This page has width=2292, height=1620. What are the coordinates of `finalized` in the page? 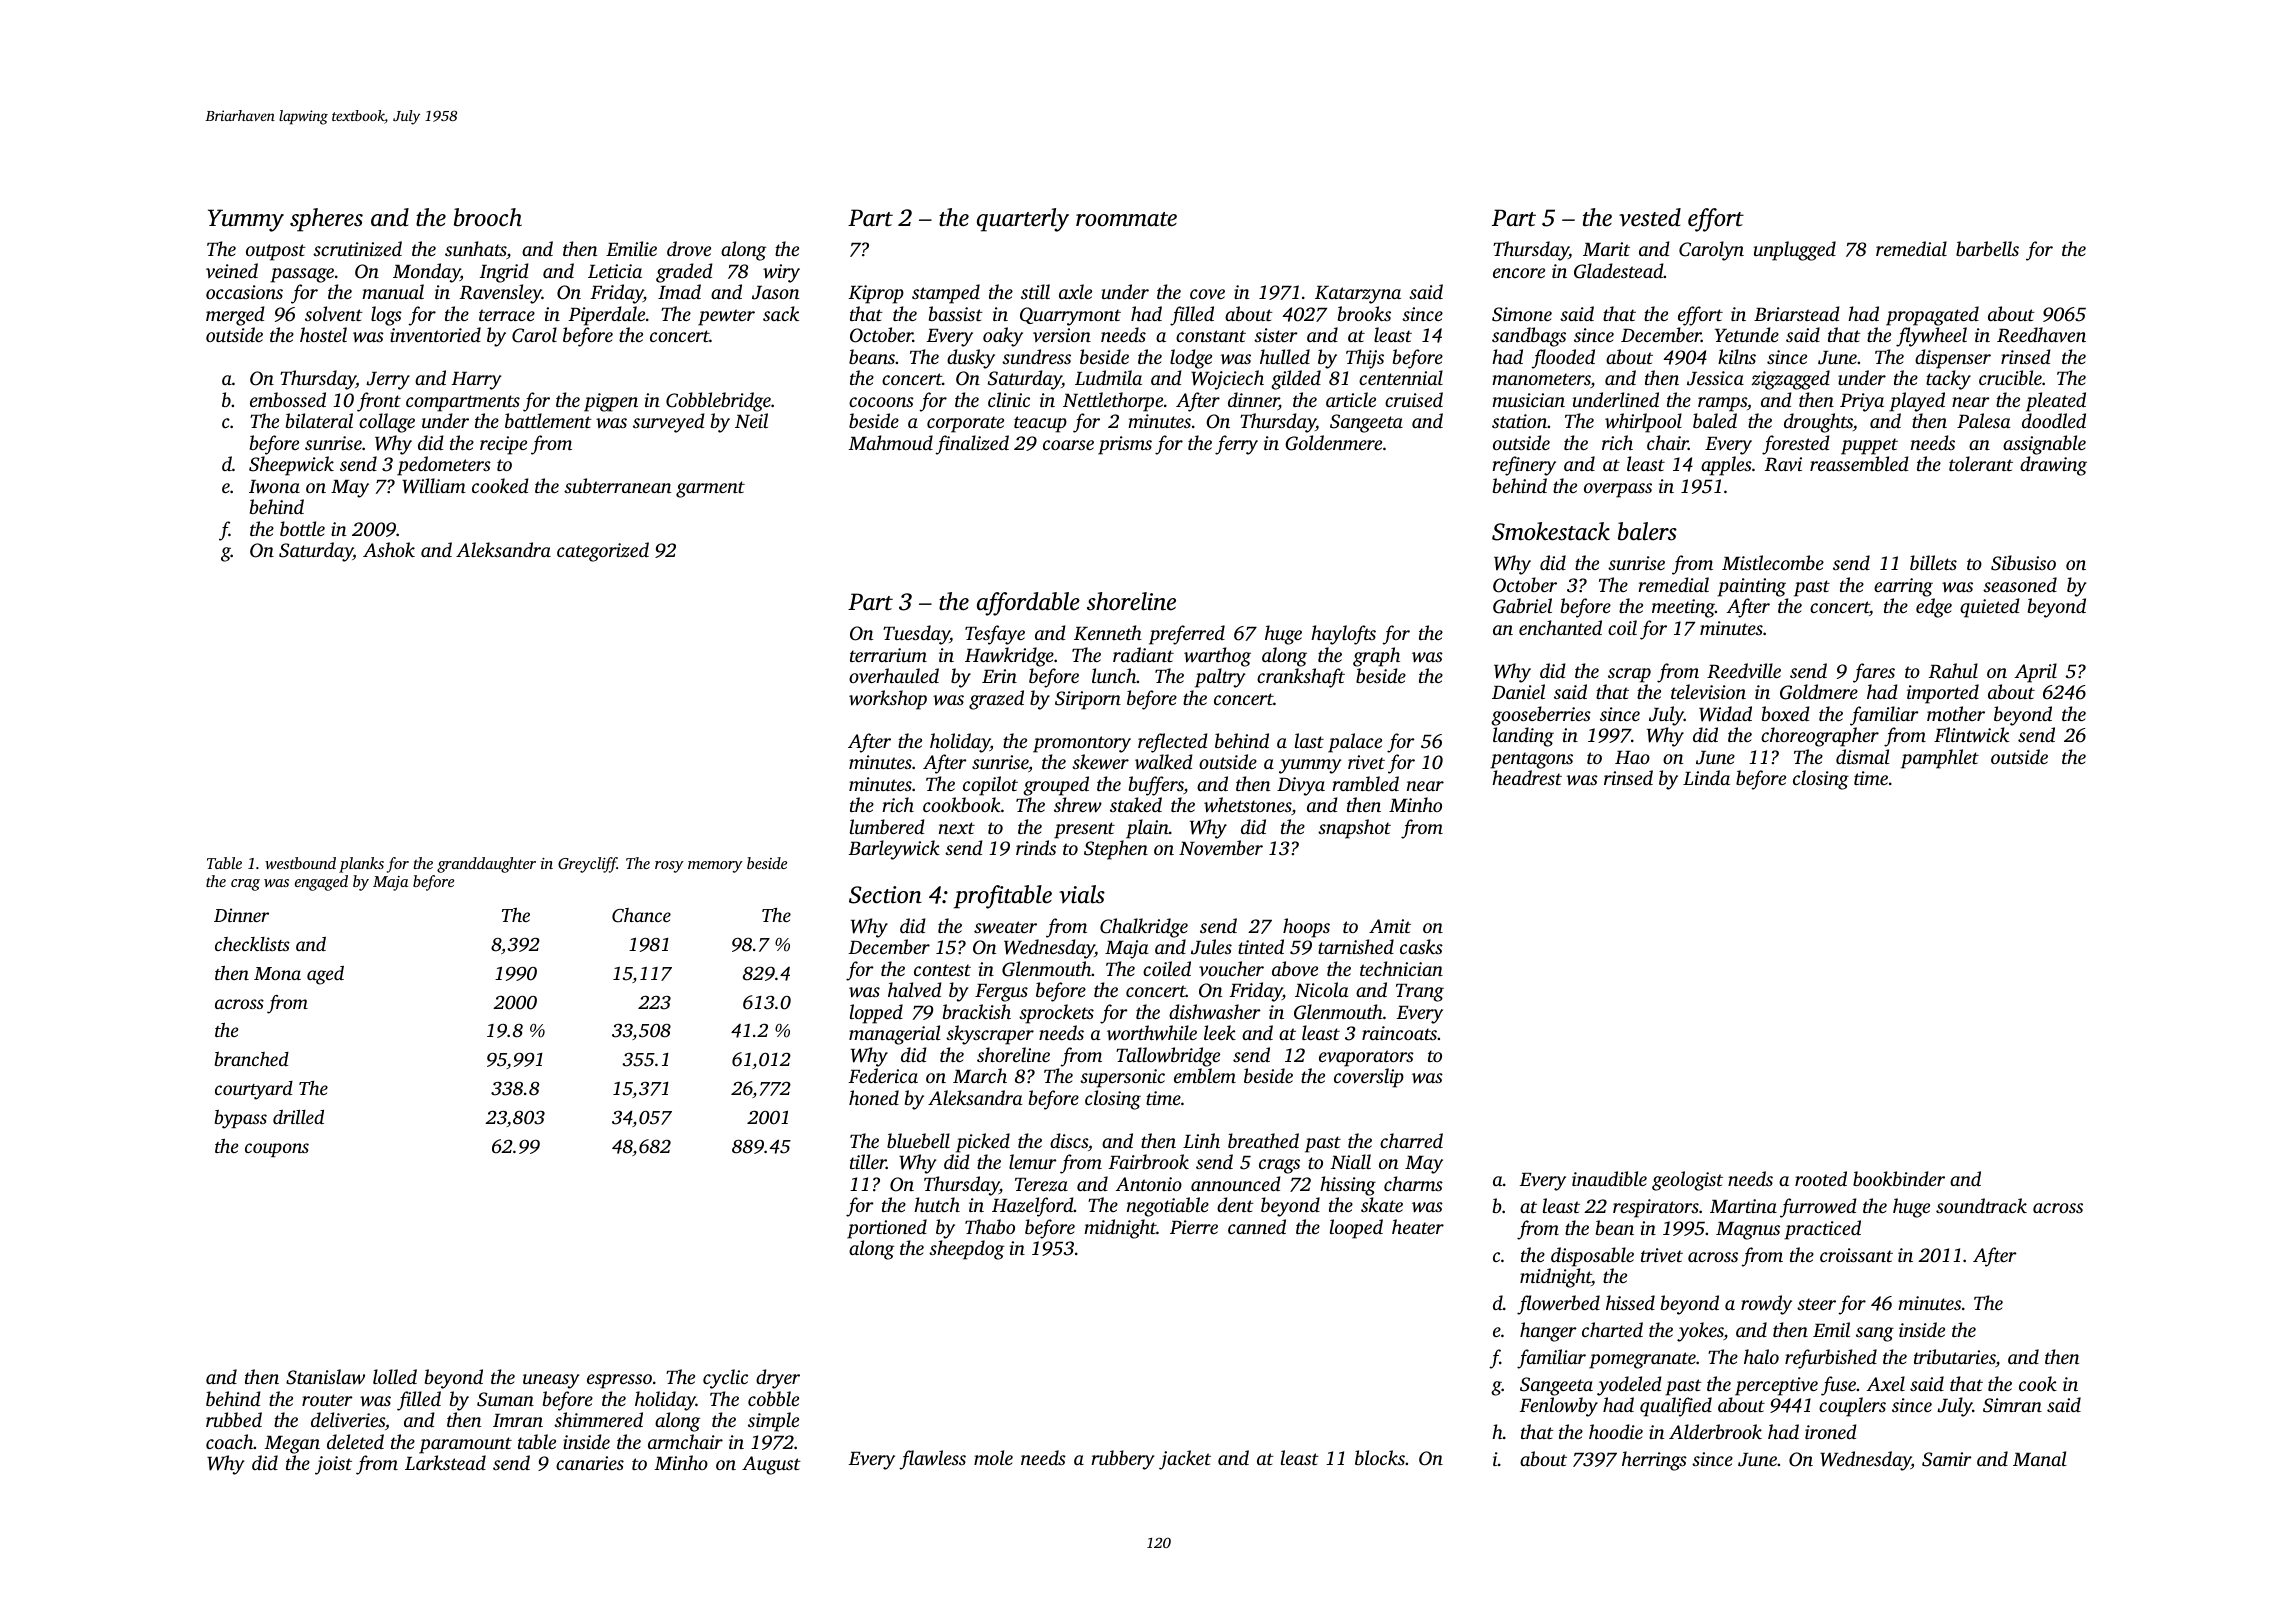 It's located at (972, 445).
